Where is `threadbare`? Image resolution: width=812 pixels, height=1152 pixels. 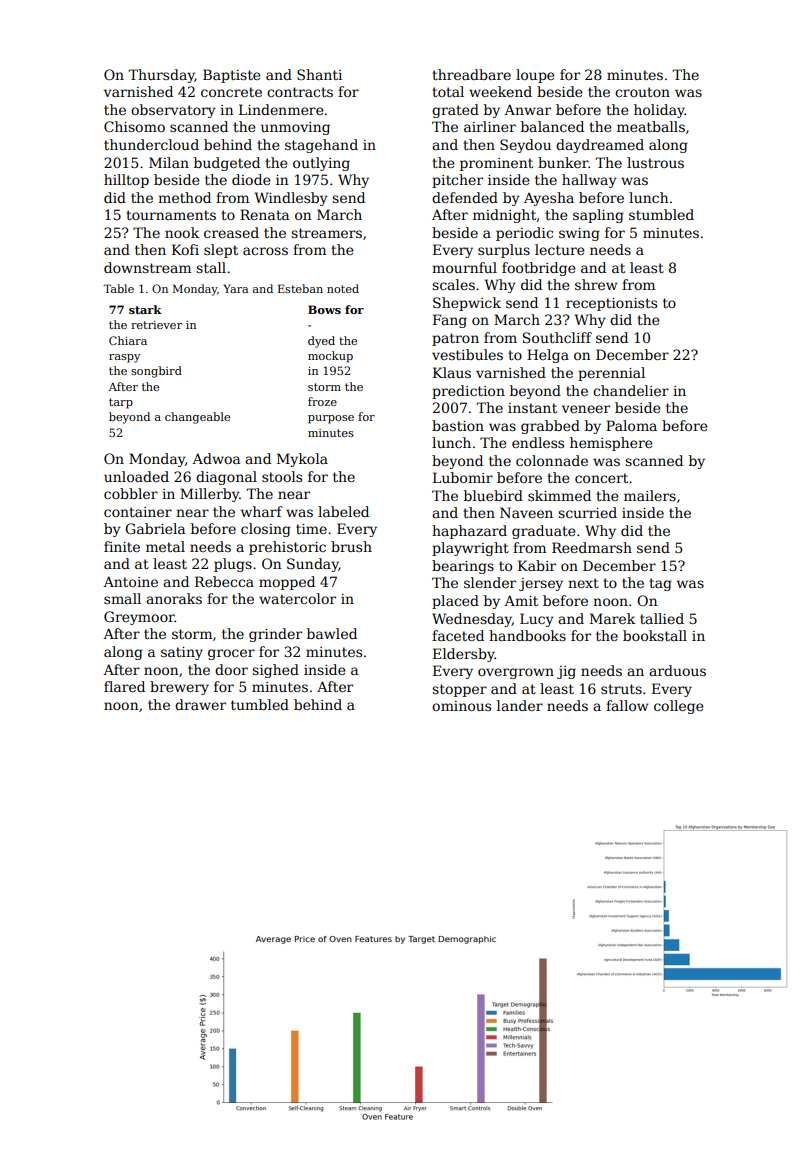 threadbare is located at coordinates (471, 74).
